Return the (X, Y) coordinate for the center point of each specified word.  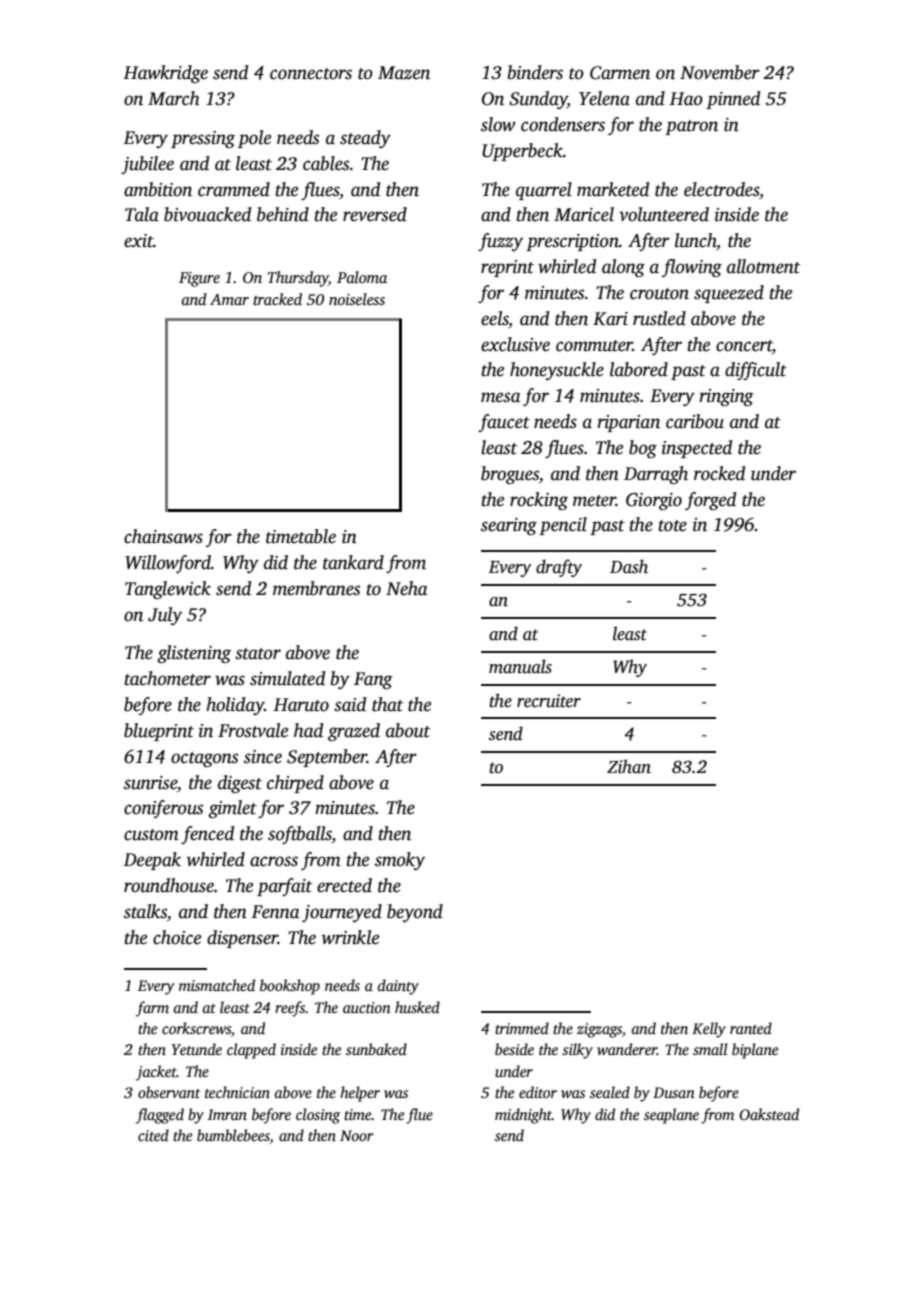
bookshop (290, 987)
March (174, 98)
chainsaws (163, 536)
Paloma (362, 277)
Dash (629, 566)
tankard (353, 562)
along (623, 268)
